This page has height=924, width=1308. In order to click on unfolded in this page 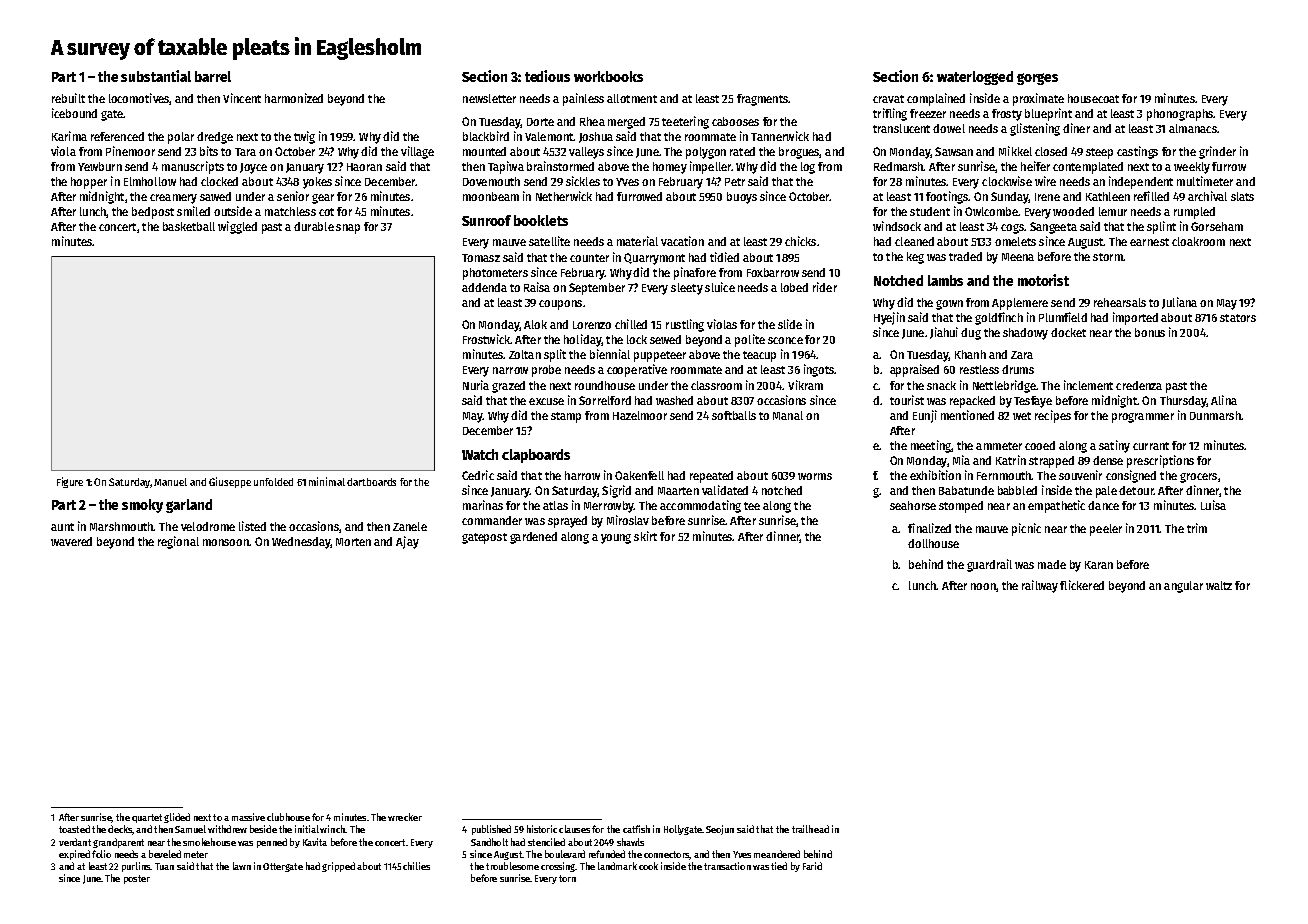, I will do `click(273, 482)`.
